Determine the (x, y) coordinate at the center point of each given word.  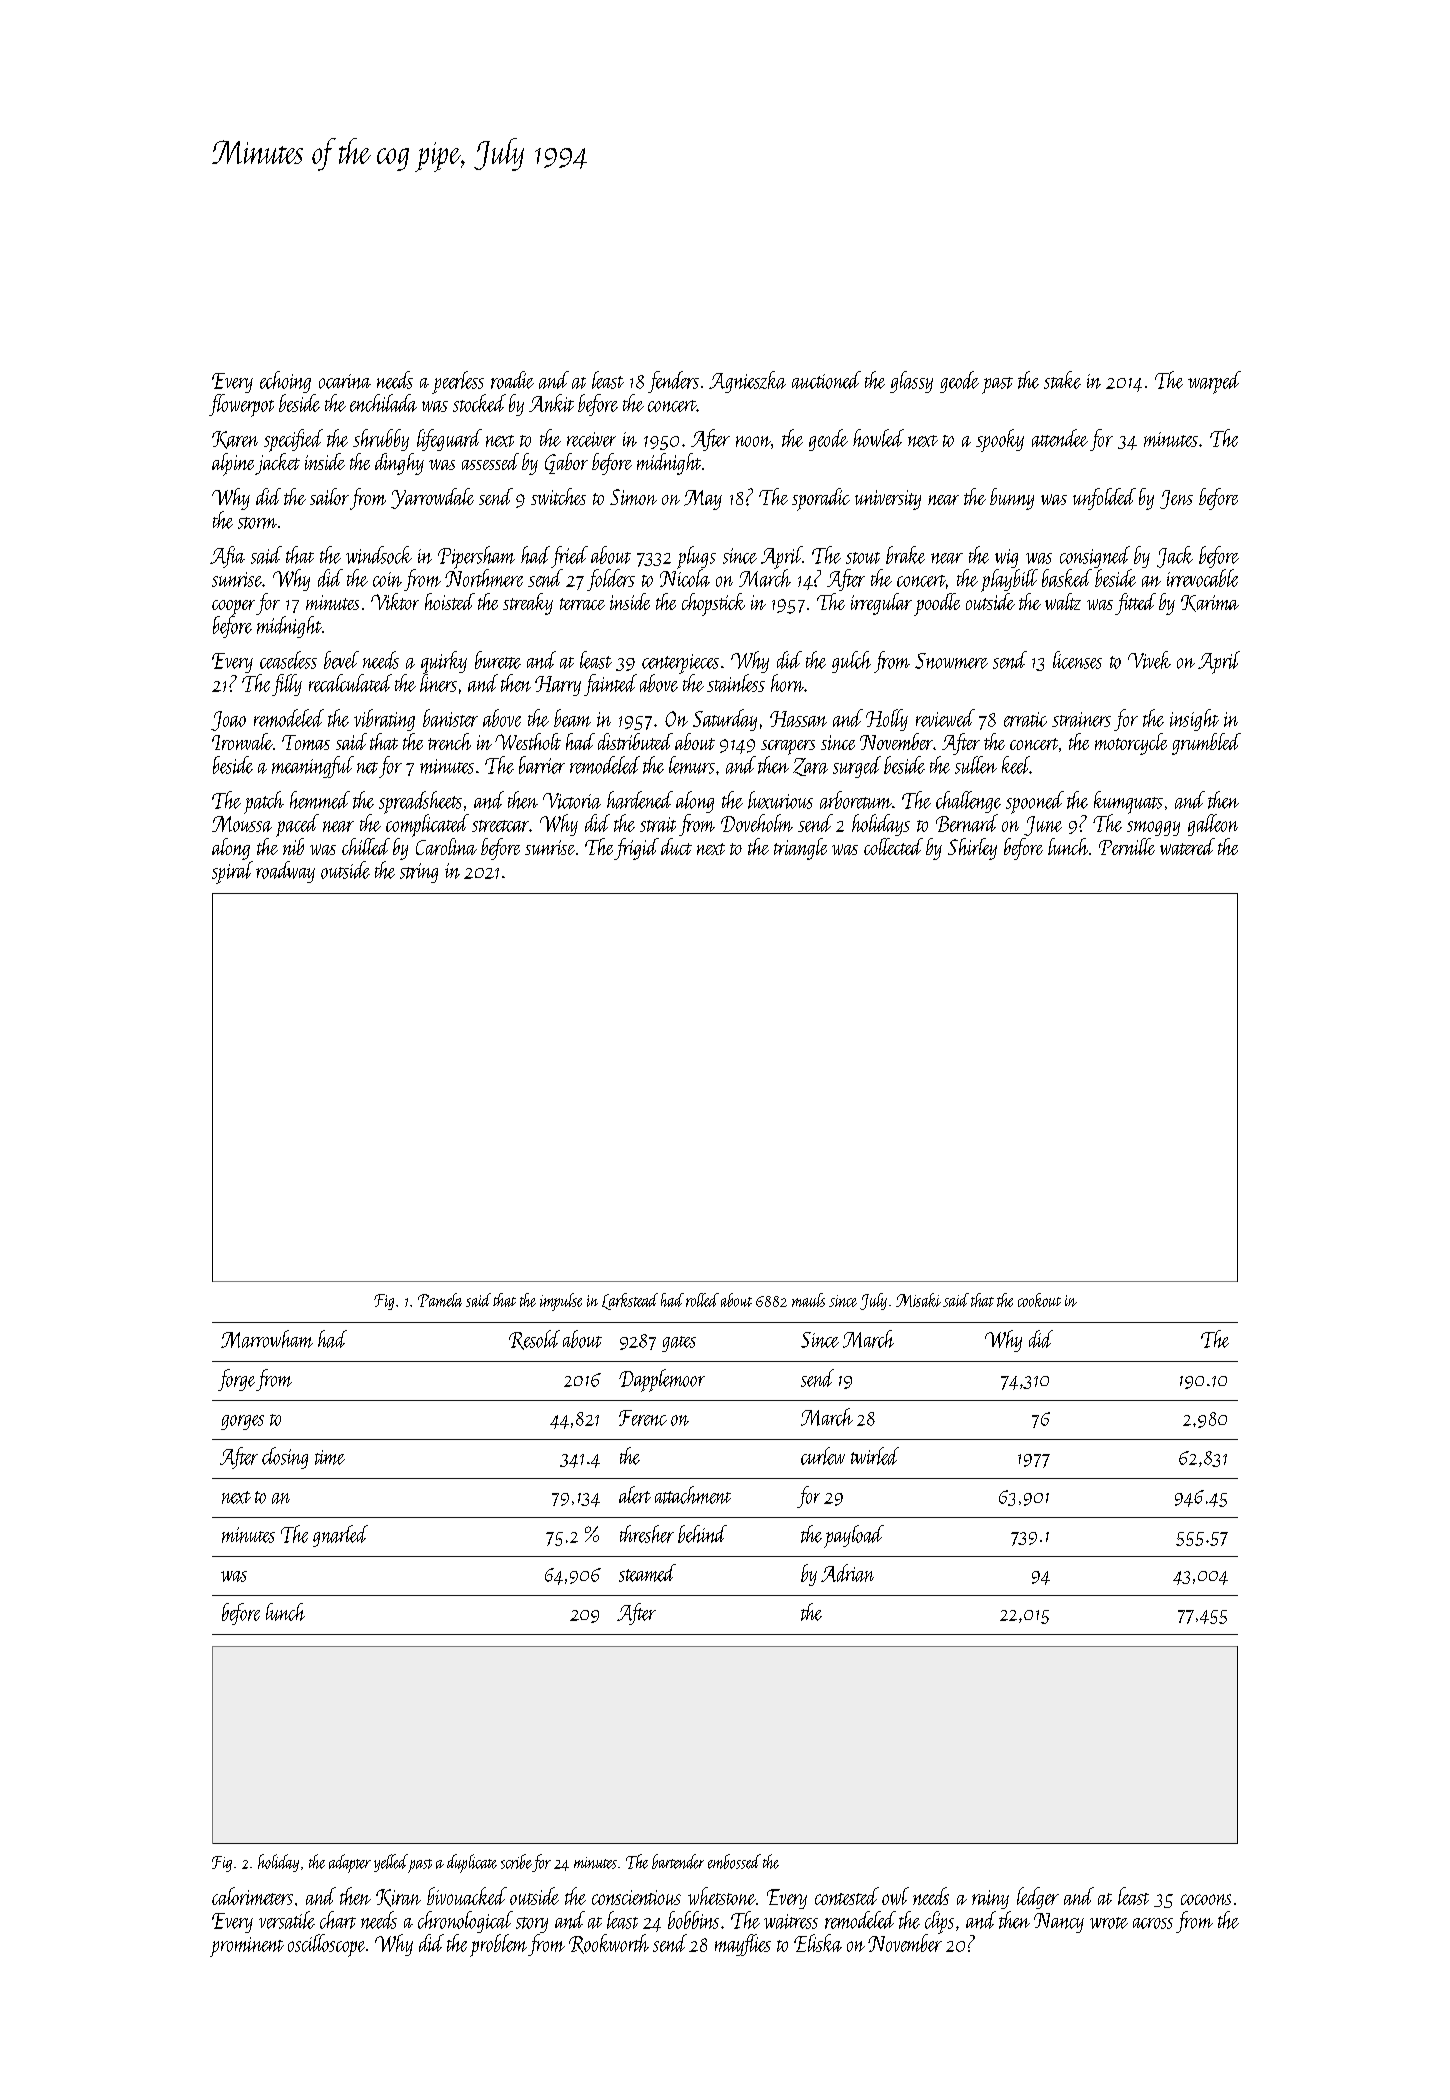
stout (863, 558)
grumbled (1206, 744)
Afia (227, 557)
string (419, 873)
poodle (937, 604)
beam (572, 718)
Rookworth (609, 1944)
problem (498, 1945)
